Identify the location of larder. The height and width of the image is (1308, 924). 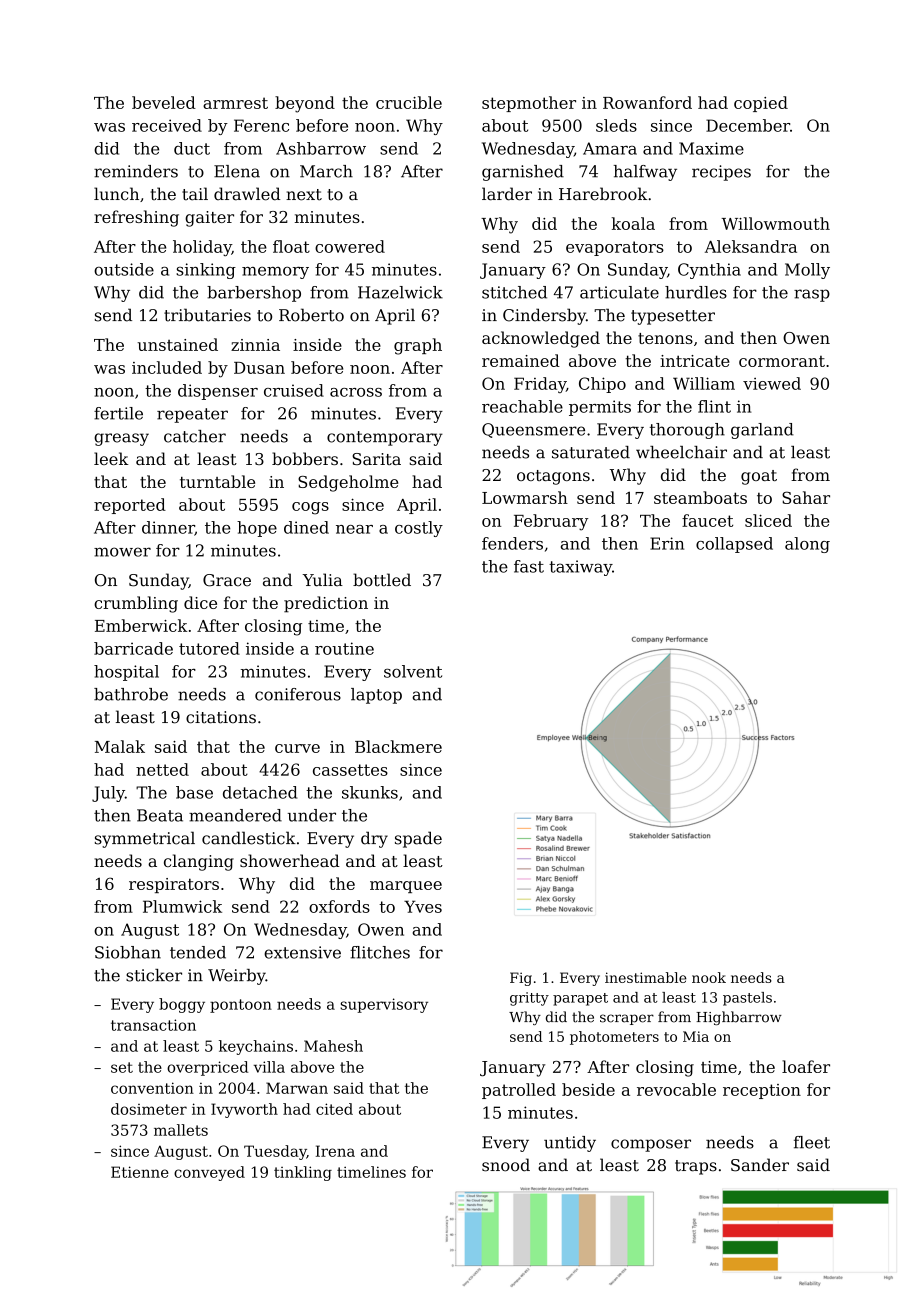
(507, 194).
